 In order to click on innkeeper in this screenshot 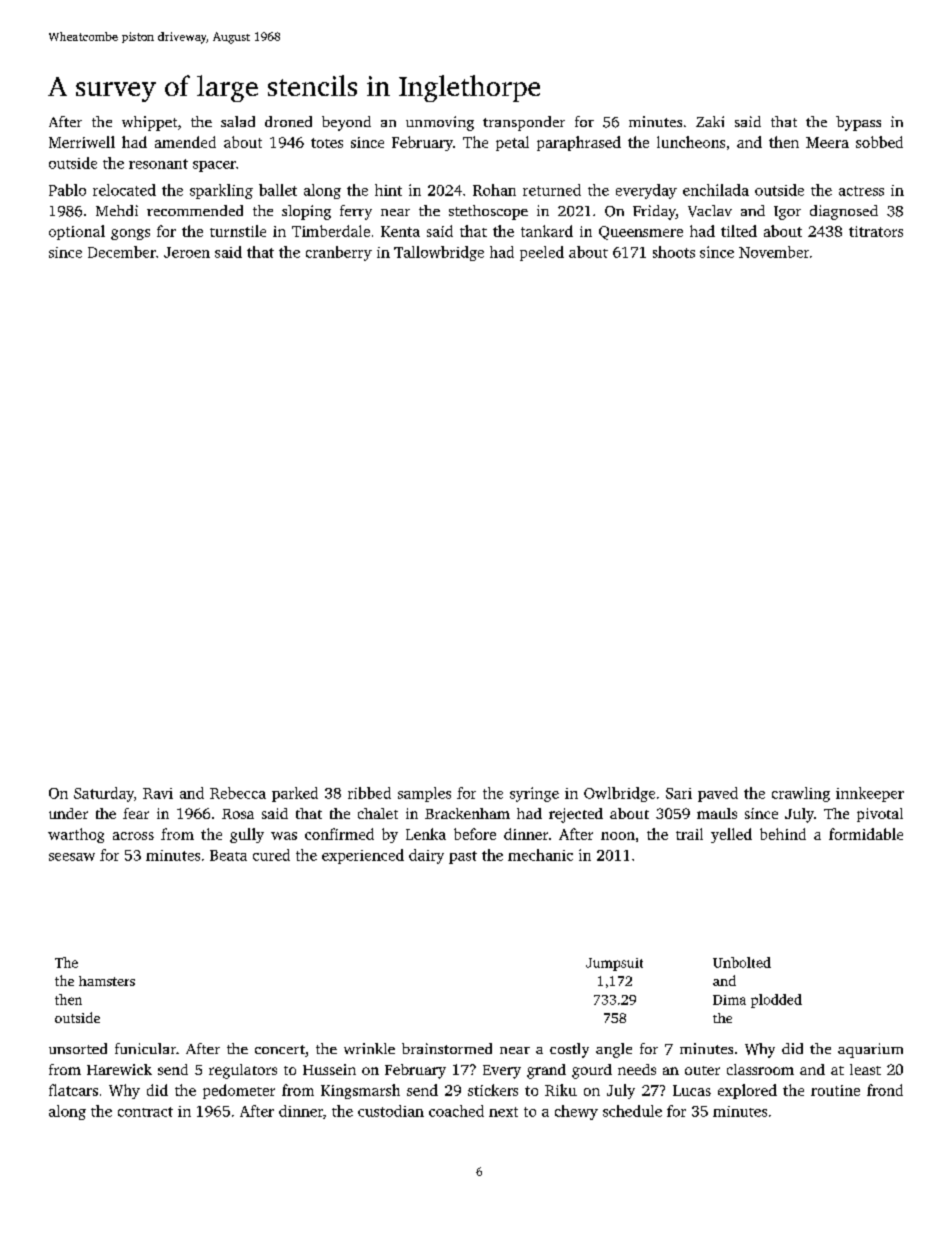, I will do `click(870, 794)`.
